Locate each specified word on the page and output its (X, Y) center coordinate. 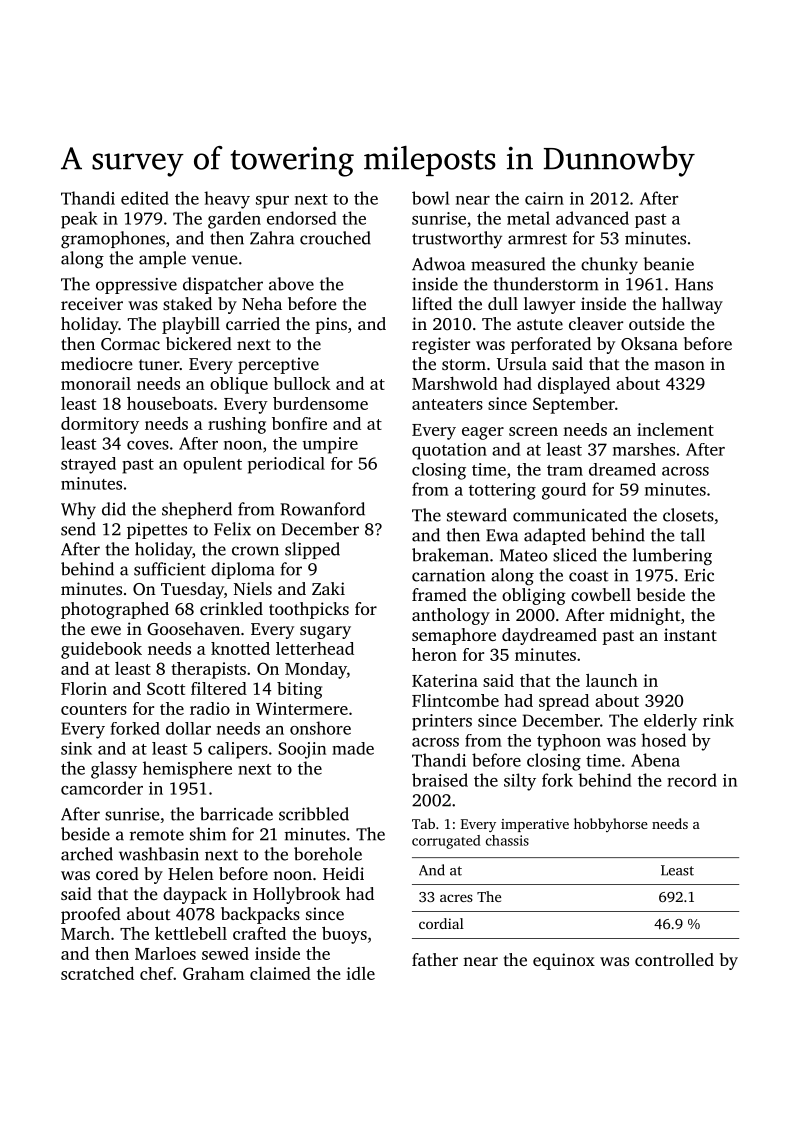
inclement (675, 429)
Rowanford (322, 509)
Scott (166, 688)
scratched (97, 973)
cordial (441, 923)
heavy (227, 200)
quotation (449, 451)
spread (564, 702)
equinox (564, 961)
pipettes (157, 531)
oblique (239, 385)
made (353, 748)
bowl (431, 198)
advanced (592, 218)
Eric (699, 575)
